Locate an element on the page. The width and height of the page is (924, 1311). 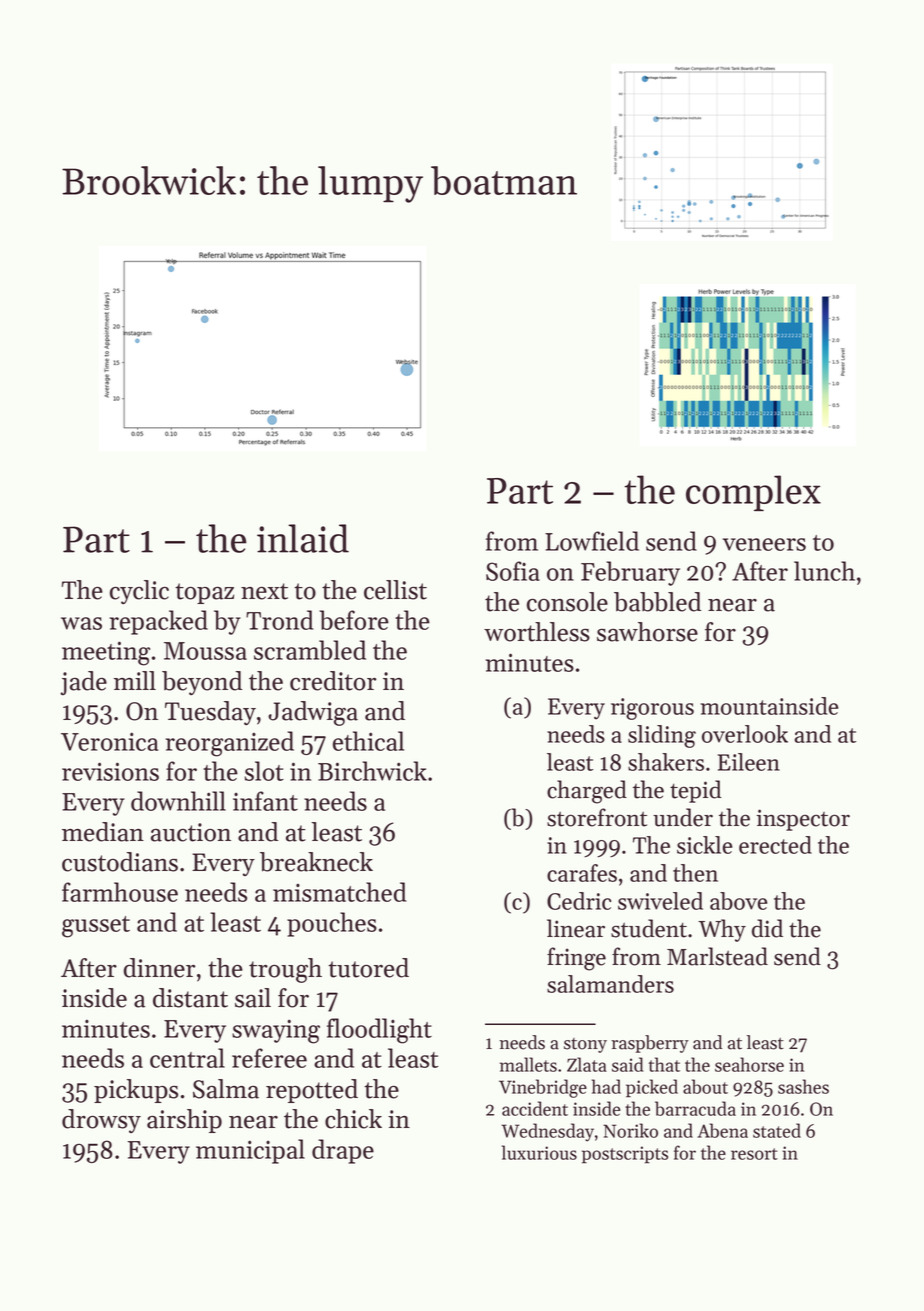
drape is located at coordinates (343, 1151).
